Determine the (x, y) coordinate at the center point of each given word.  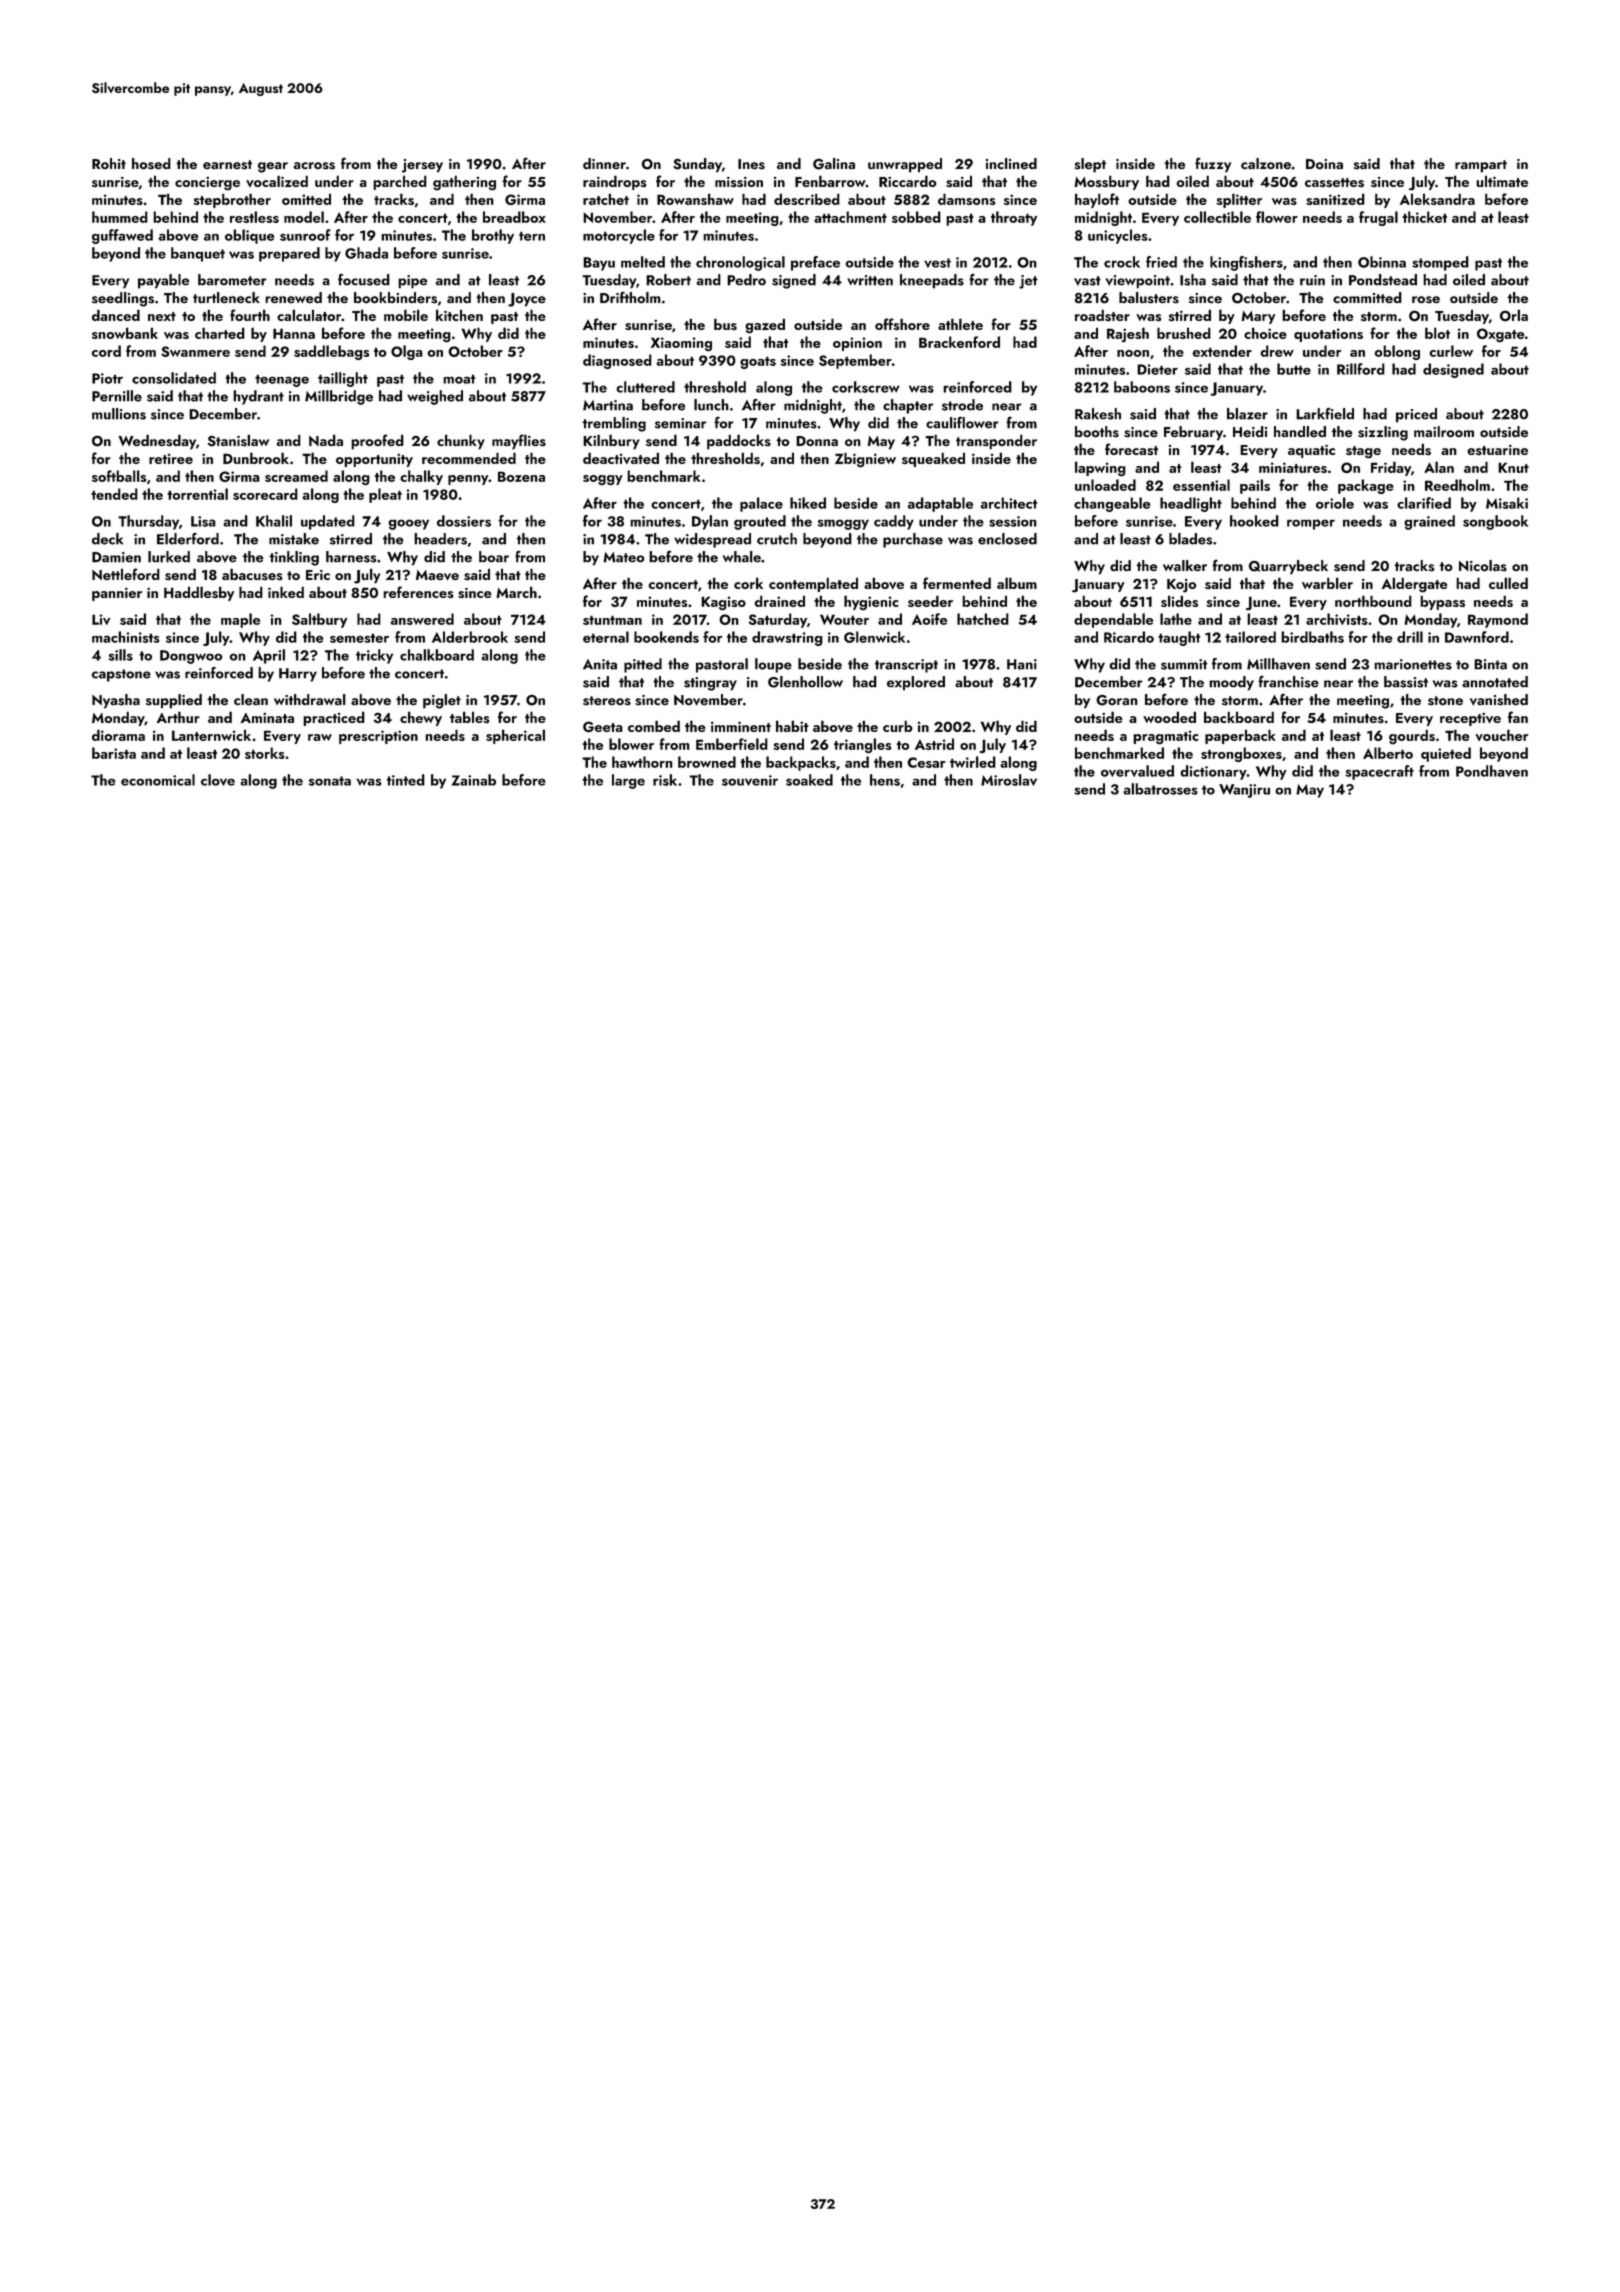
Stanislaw (238, 440)
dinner (604, 163)
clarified (1424, 503)
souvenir (750, 780)
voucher (1502, 735)
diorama (118, 735)
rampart (1481, 166)
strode (962, 405)
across (314, 166)
